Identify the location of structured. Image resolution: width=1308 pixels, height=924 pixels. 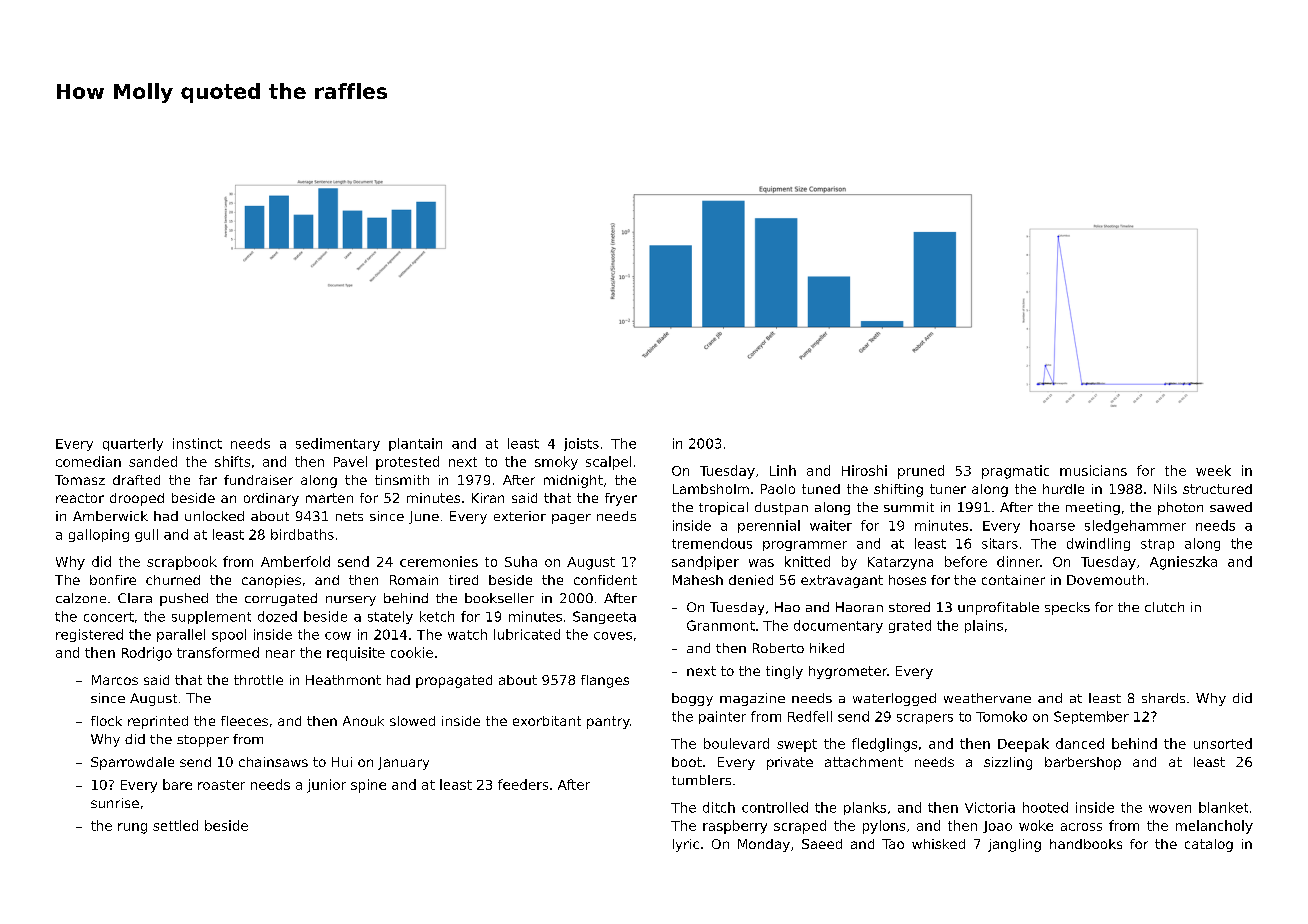
(1217, 489).
